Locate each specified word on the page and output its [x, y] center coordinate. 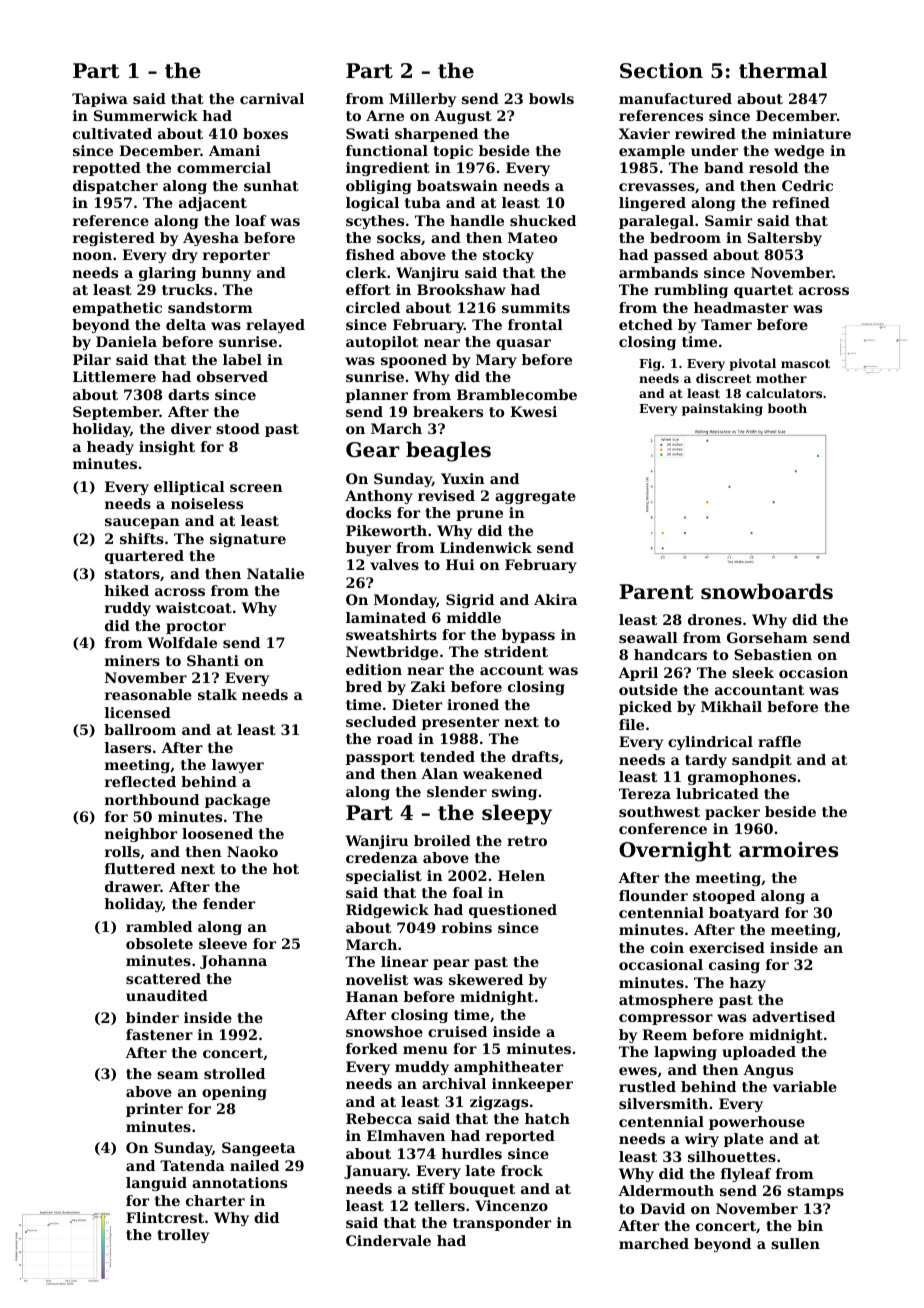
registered [114, 239]
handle [477, 220]
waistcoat [194, 607]
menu [425, 1050]
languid [156, 1184]
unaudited [167, 995]
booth [787, 408]
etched [646, 324]
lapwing [685, 1053]
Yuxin [463, 478]
